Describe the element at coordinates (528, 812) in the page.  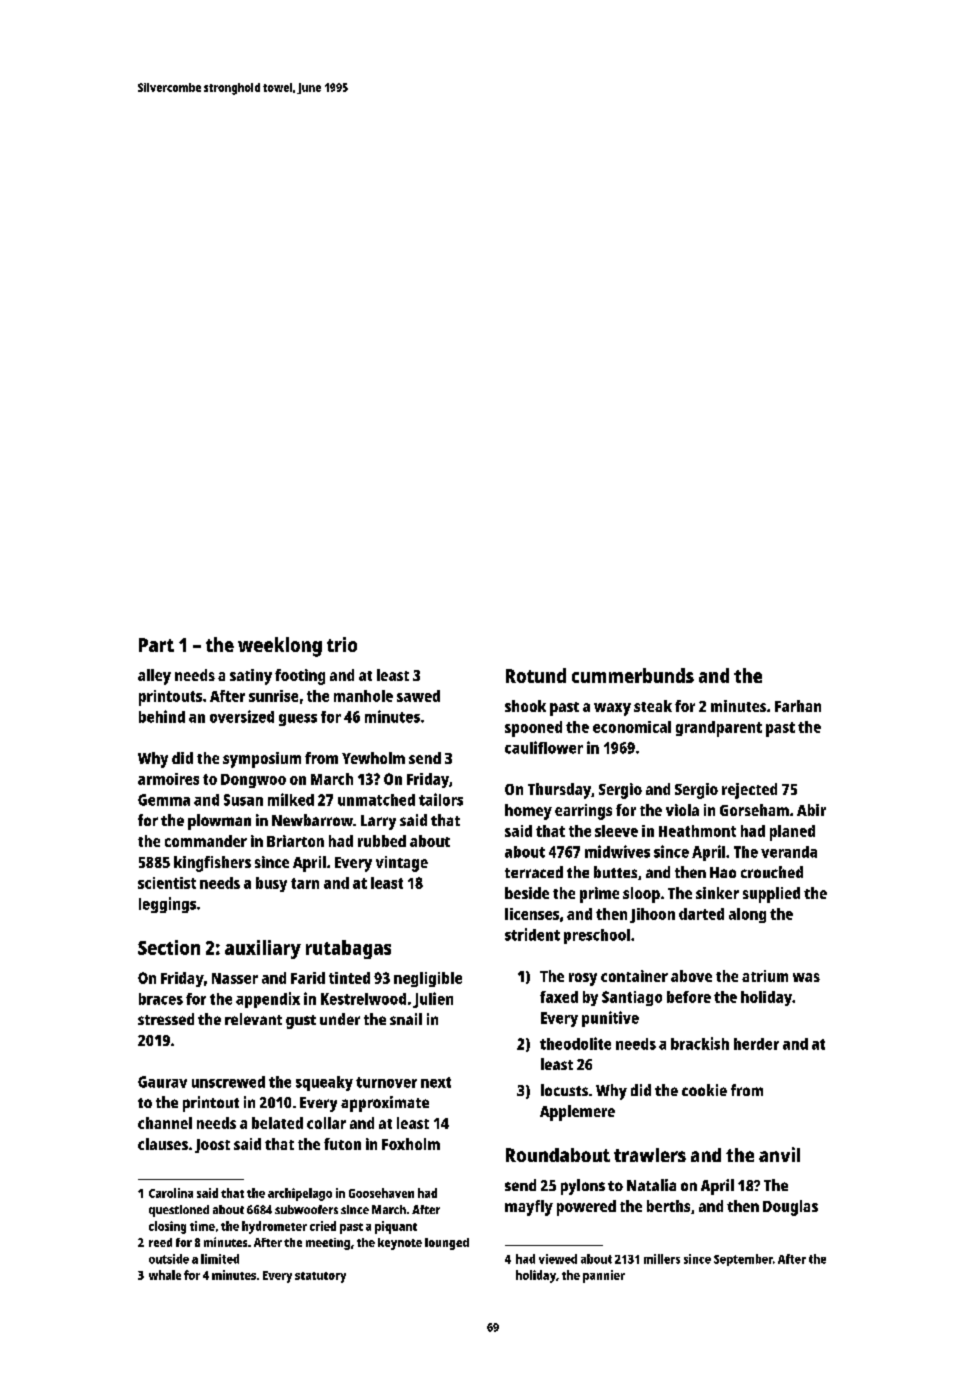
I see `homey` at that location.
